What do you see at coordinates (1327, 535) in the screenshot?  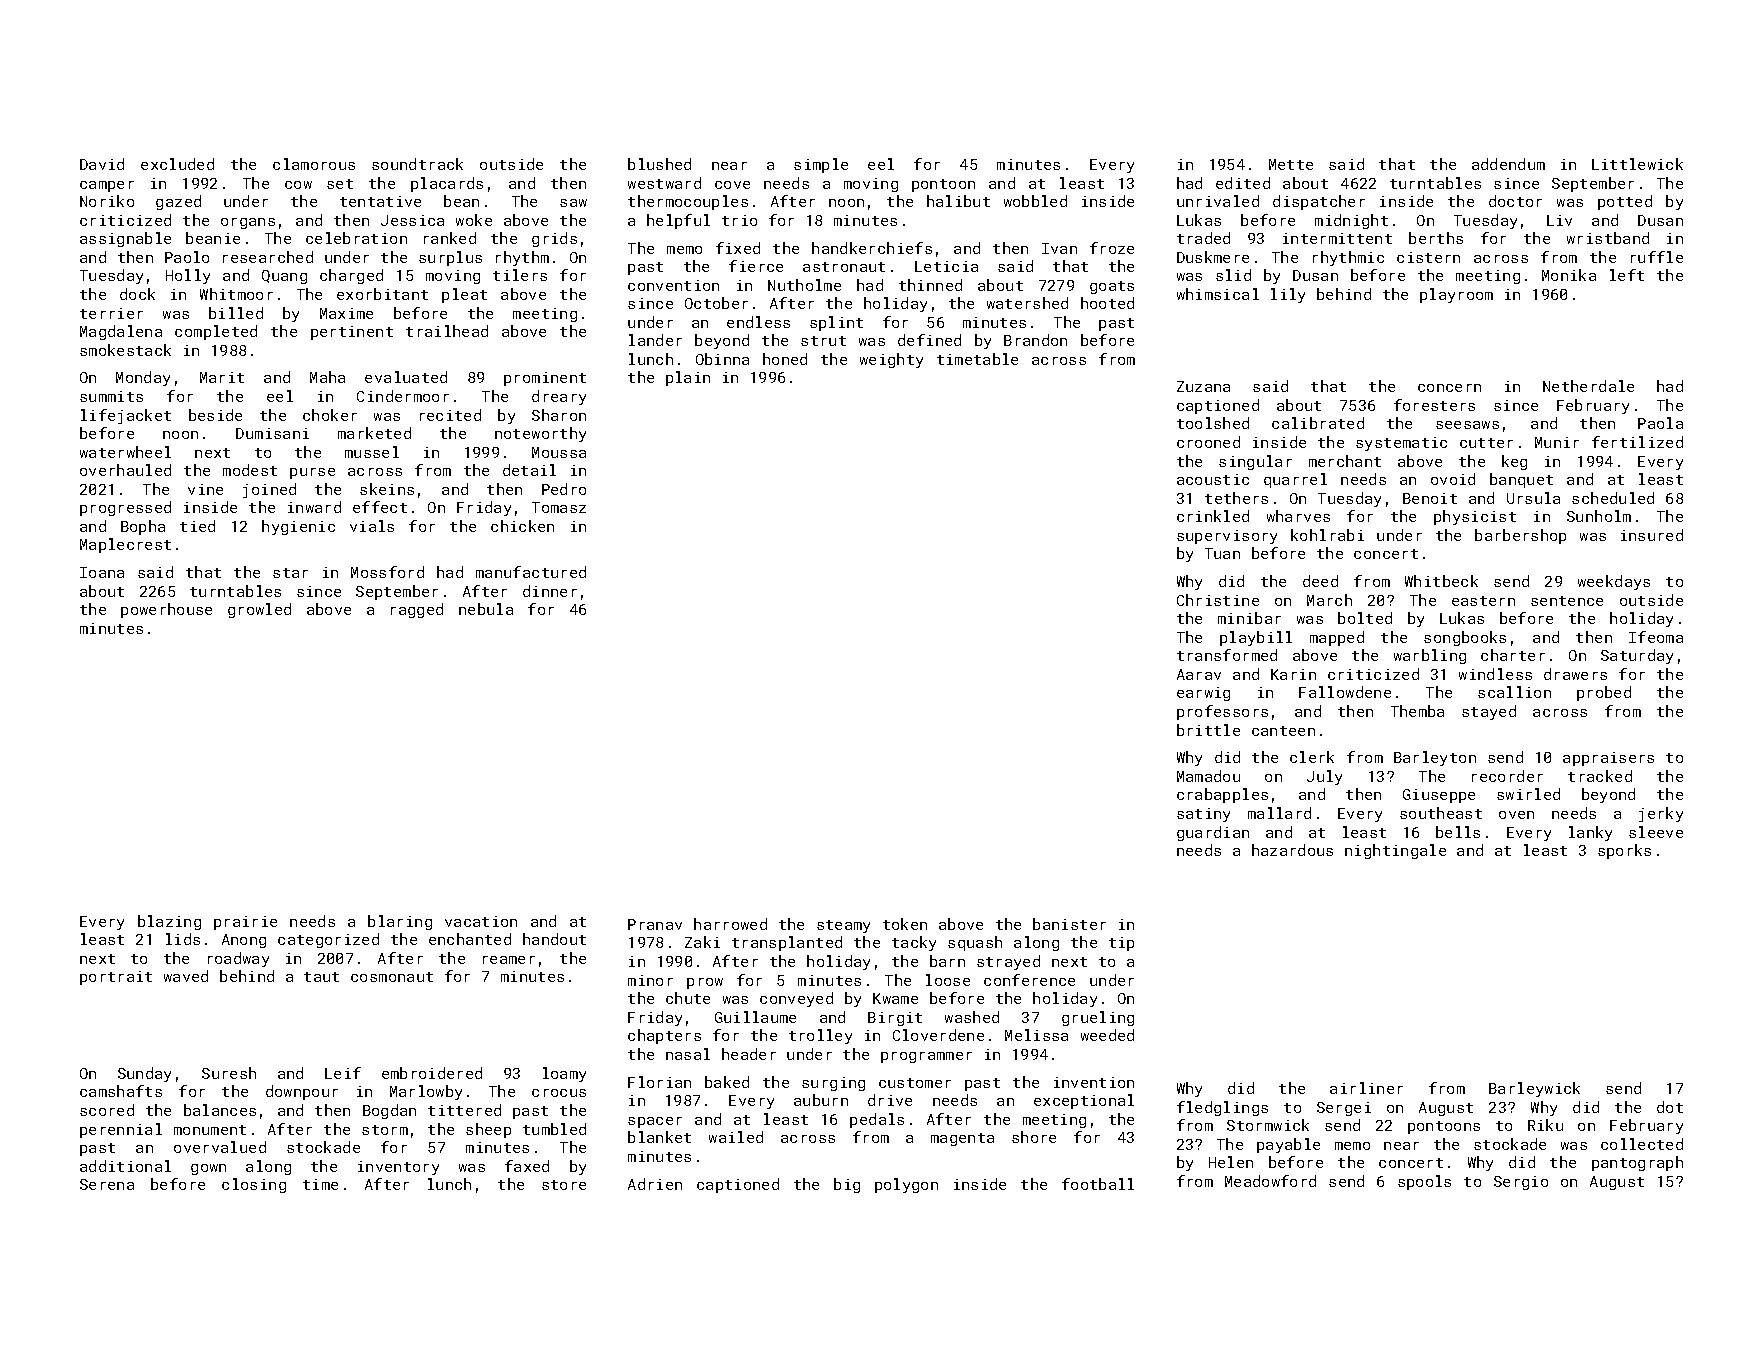 I see `kohlrabi` at bounding box center [1327, 535].
